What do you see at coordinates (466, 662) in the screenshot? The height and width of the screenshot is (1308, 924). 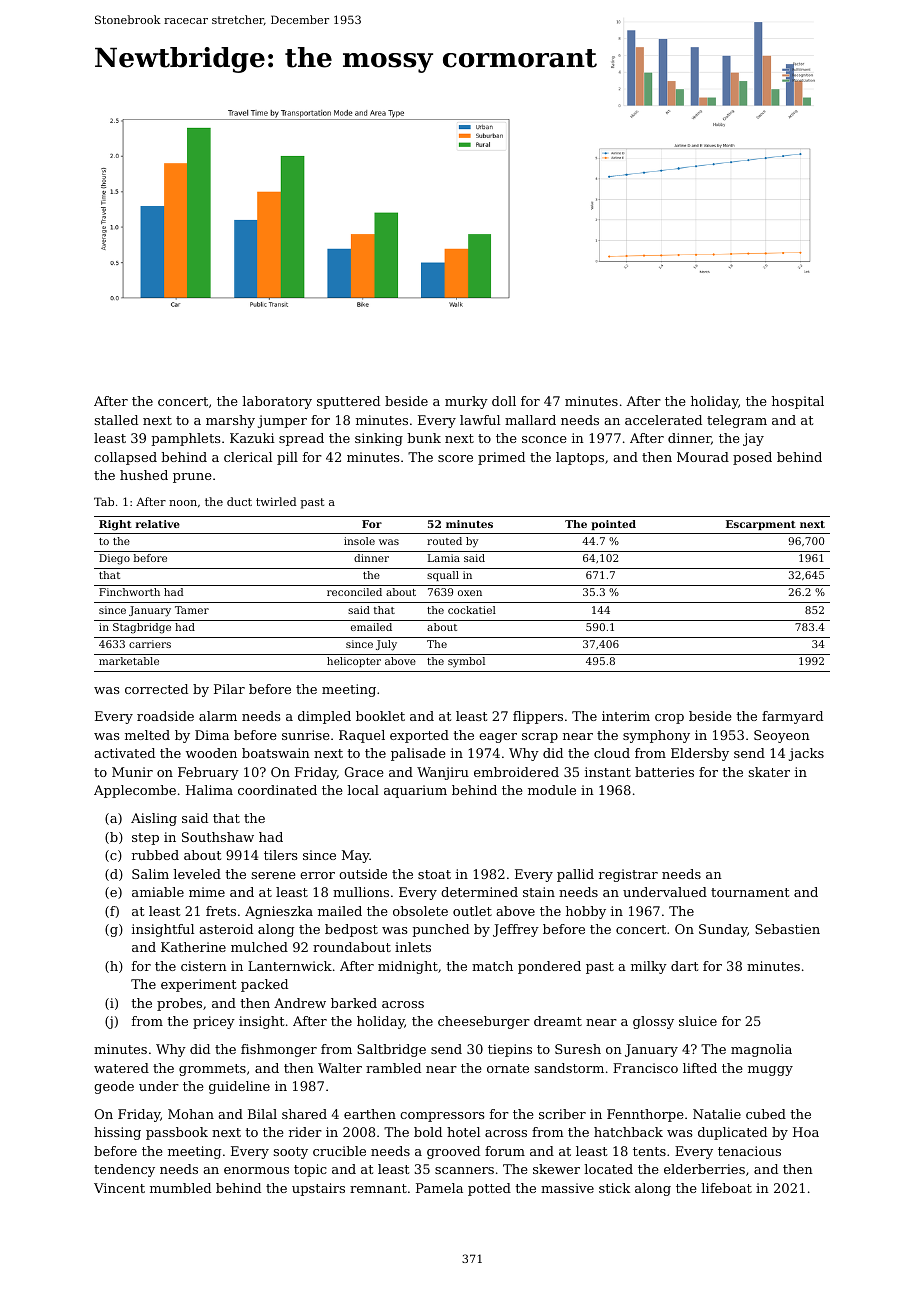 I see `symbol` at bounding box center [466, 662].
